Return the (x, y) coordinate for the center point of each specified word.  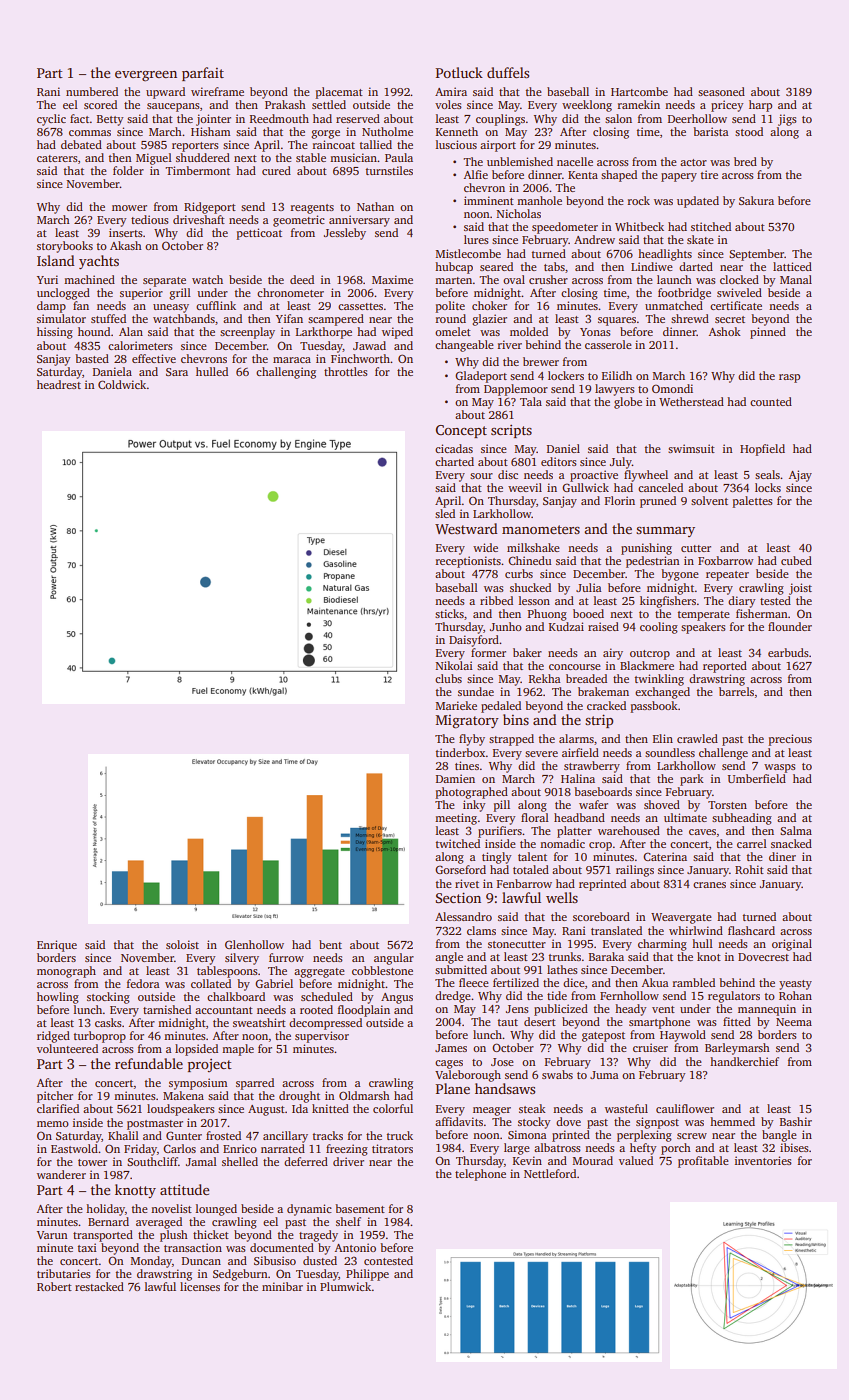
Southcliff (152, 1161)
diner (782, 856)
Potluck (459, 72)
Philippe (367, 1275)
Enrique (57, 946)
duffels (508, 72)
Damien (455, 778)
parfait (203, 74)
